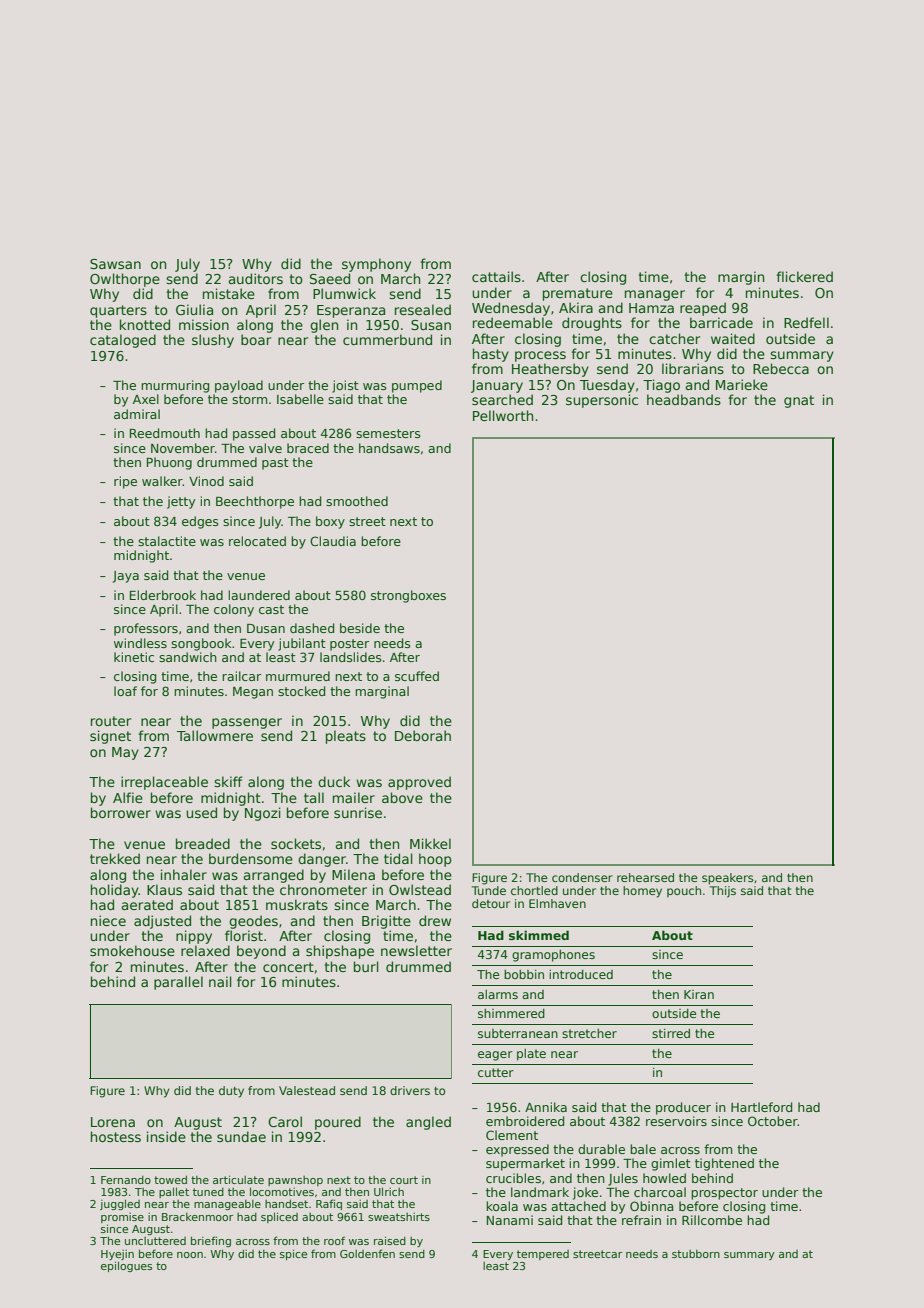  What do you see at coordinates (231, 1092) in the image?
I see `duty` at bounding box center [231, 1092].
